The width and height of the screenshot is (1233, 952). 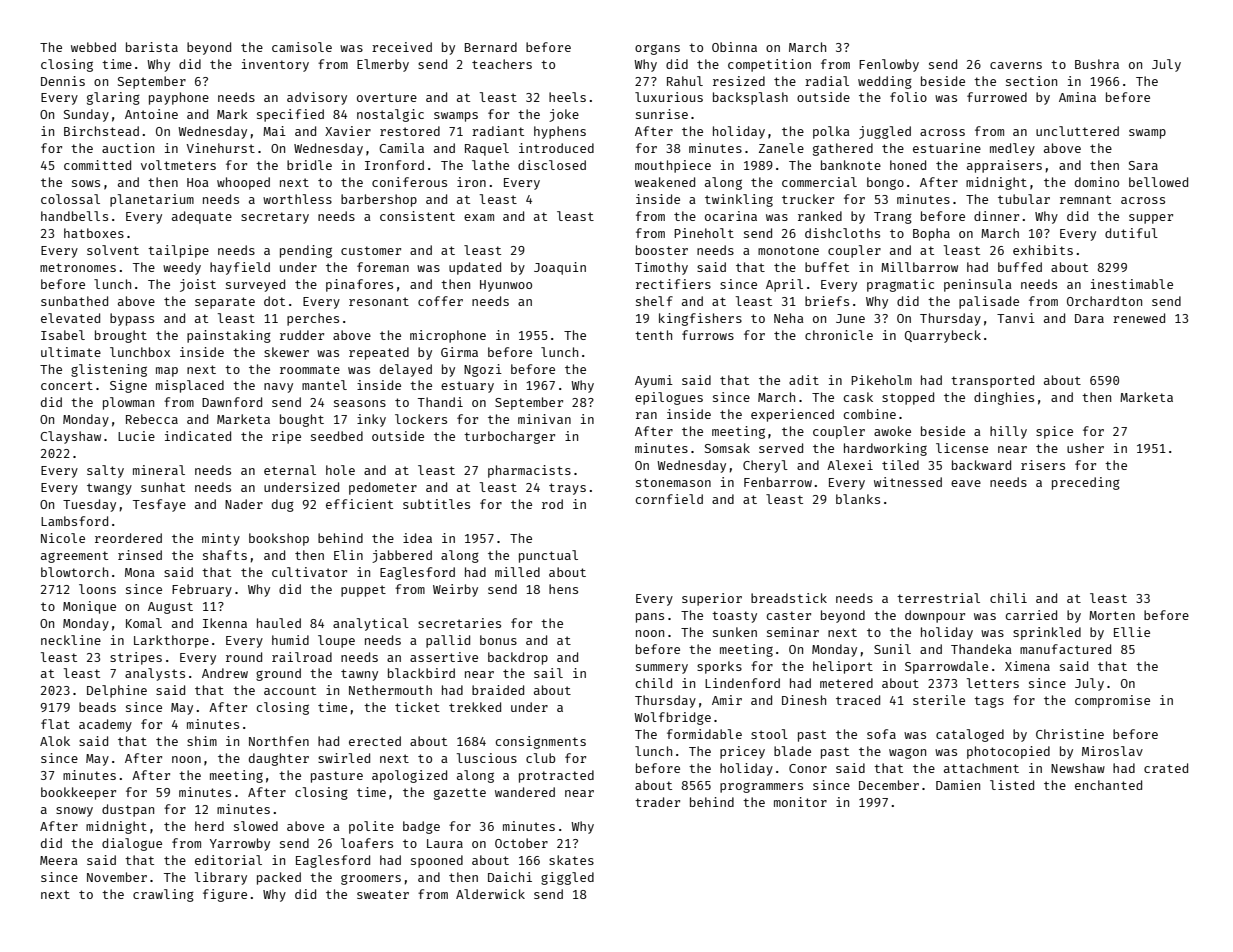 I want to click on wandered, so click(x=525, y=792).
